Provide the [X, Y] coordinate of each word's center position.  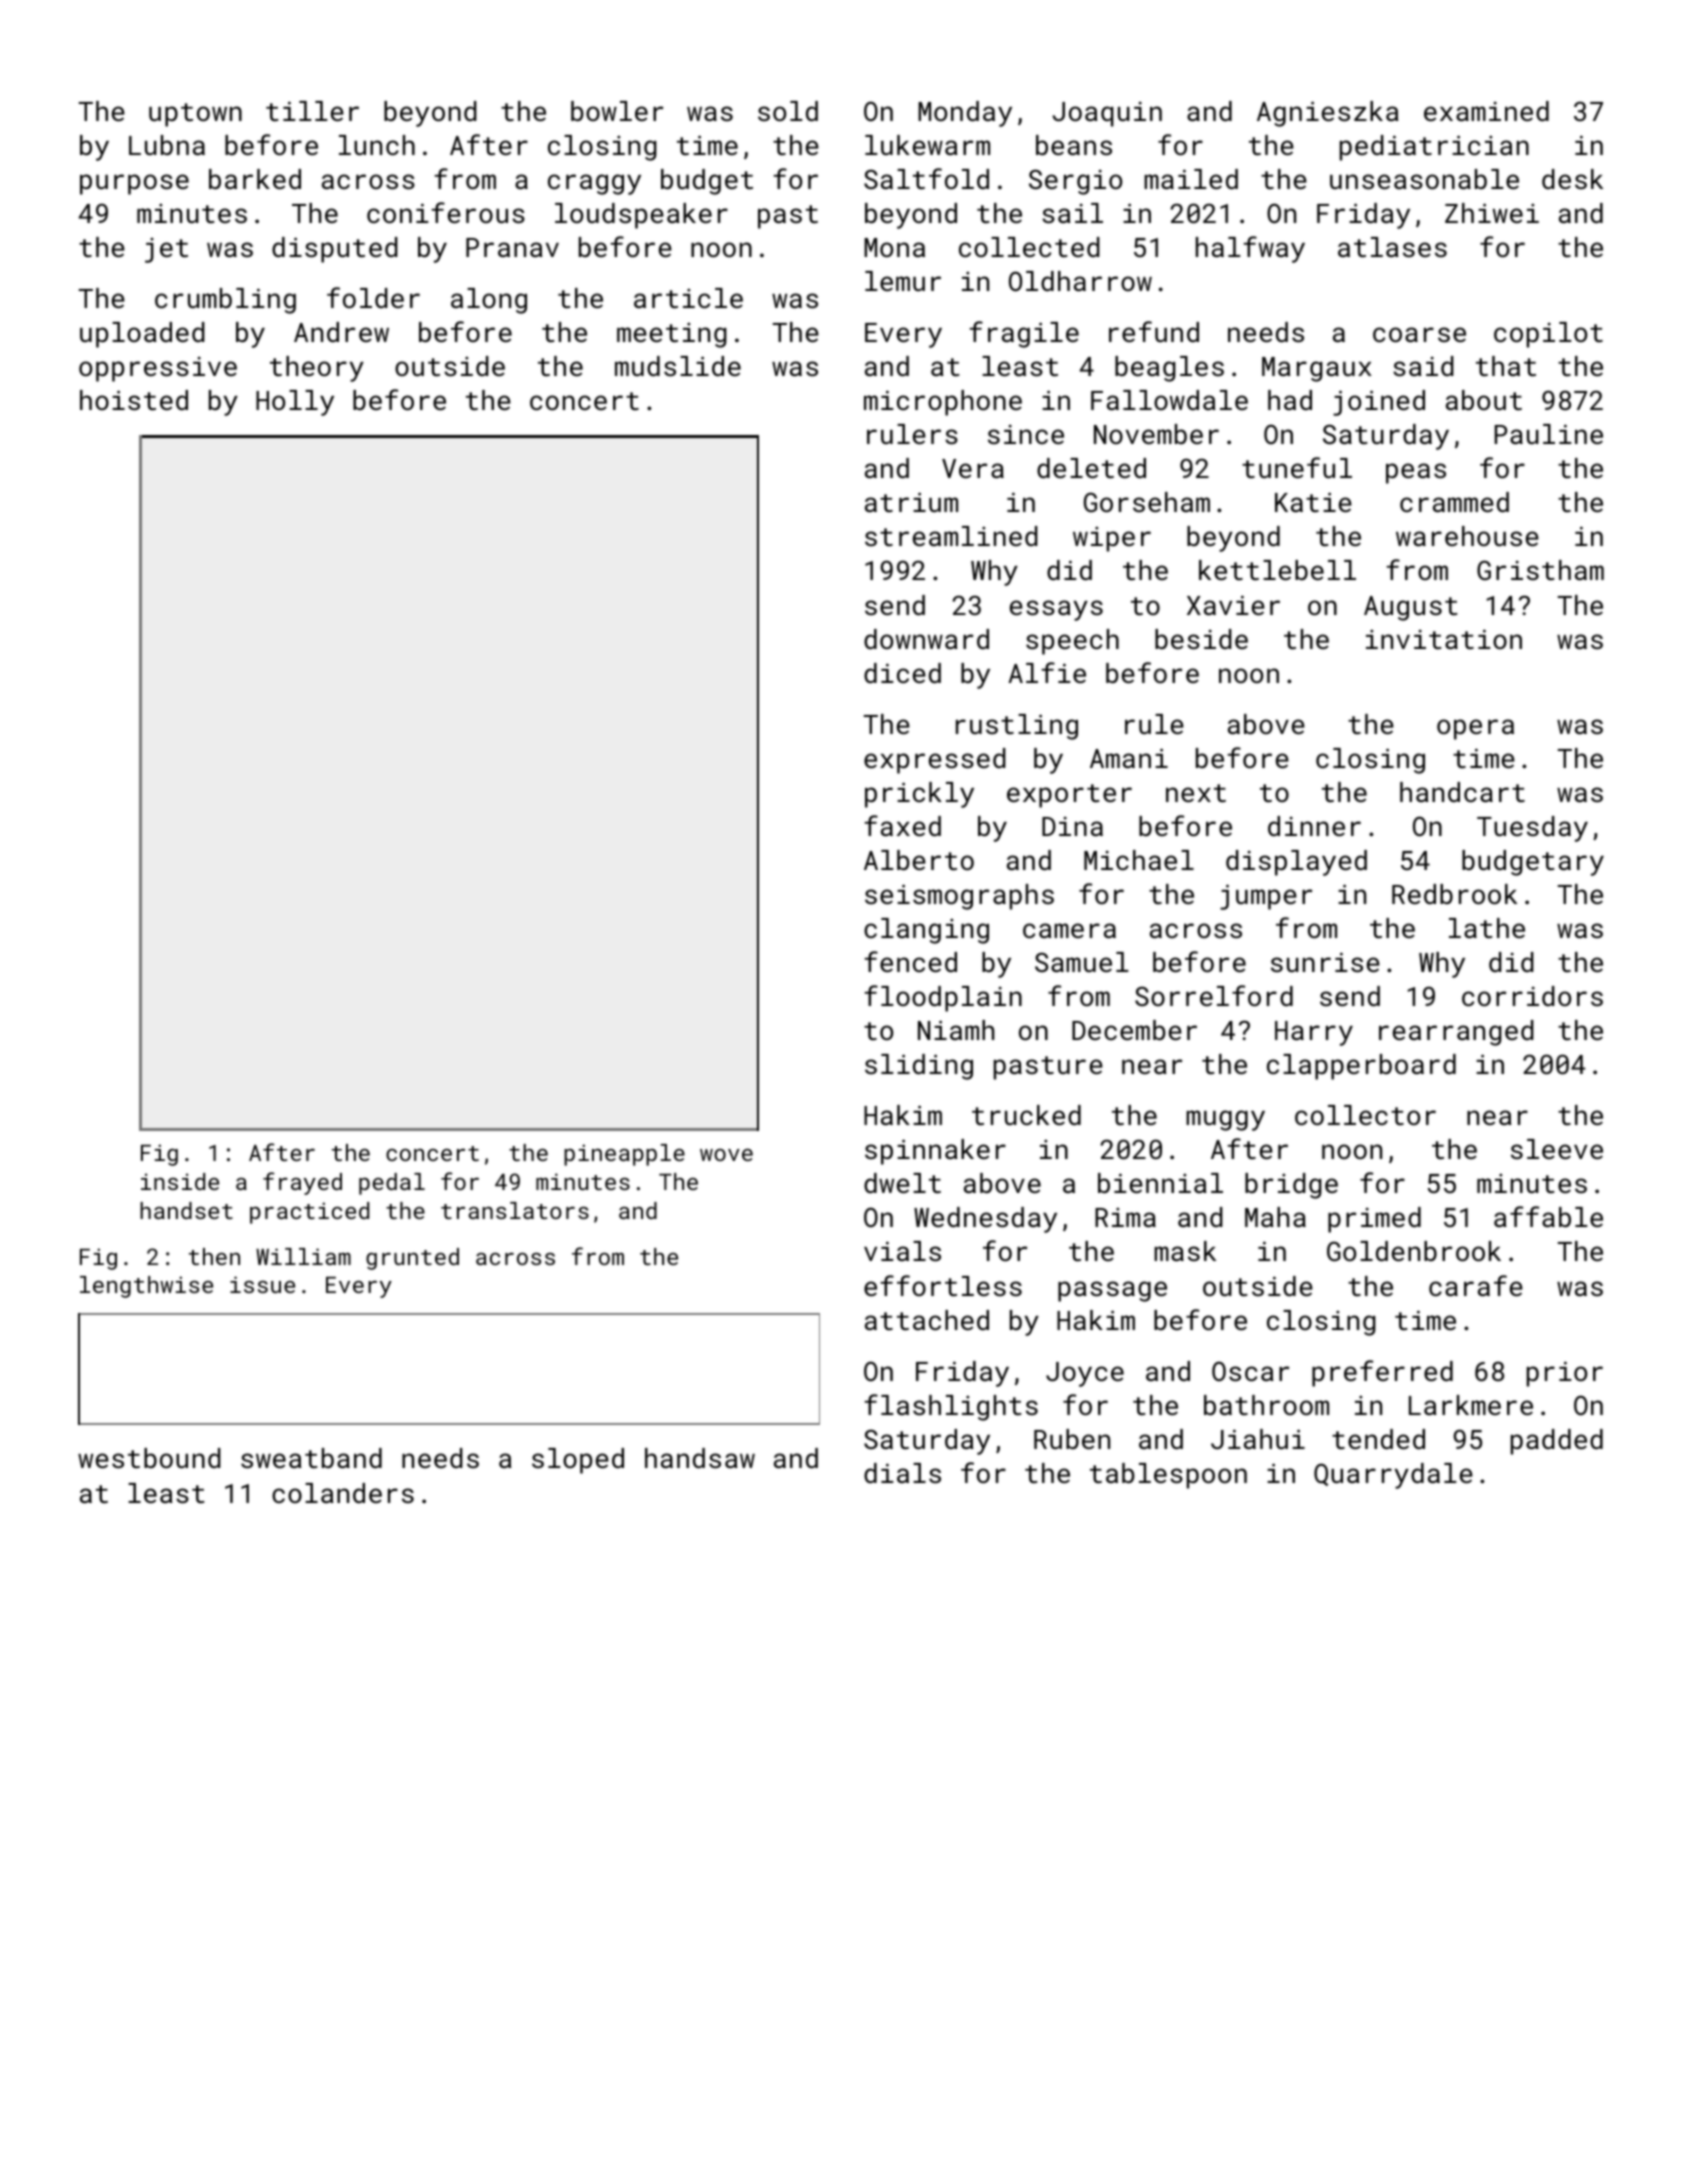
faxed [902, 825]
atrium [911, 502]
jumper [1266, 897]
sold [788, 111]
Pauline [1549, 434]
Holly [295, 403]
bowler [617, 111]
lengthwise [146, 1287]
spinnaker [935, 1152]
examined [1486, 111]
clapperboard [1361, 1067]
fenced [910, 961]
